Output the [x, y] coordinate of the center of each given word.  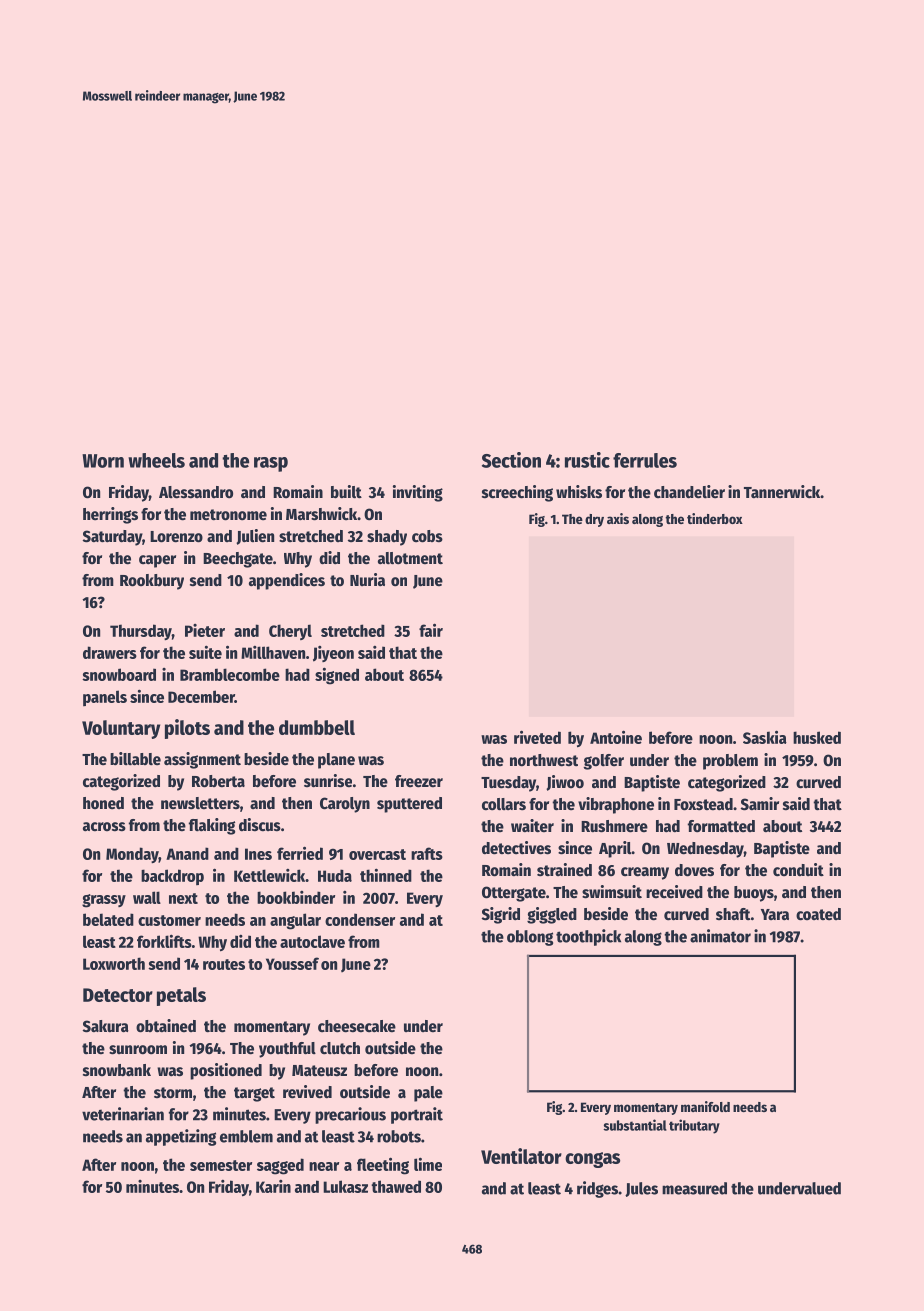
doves [694, 870]
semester [221, 1165]
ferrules [645, 460]
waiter [532, 825]
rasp [271, 464]
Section [511, 460]
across [104, 826]
